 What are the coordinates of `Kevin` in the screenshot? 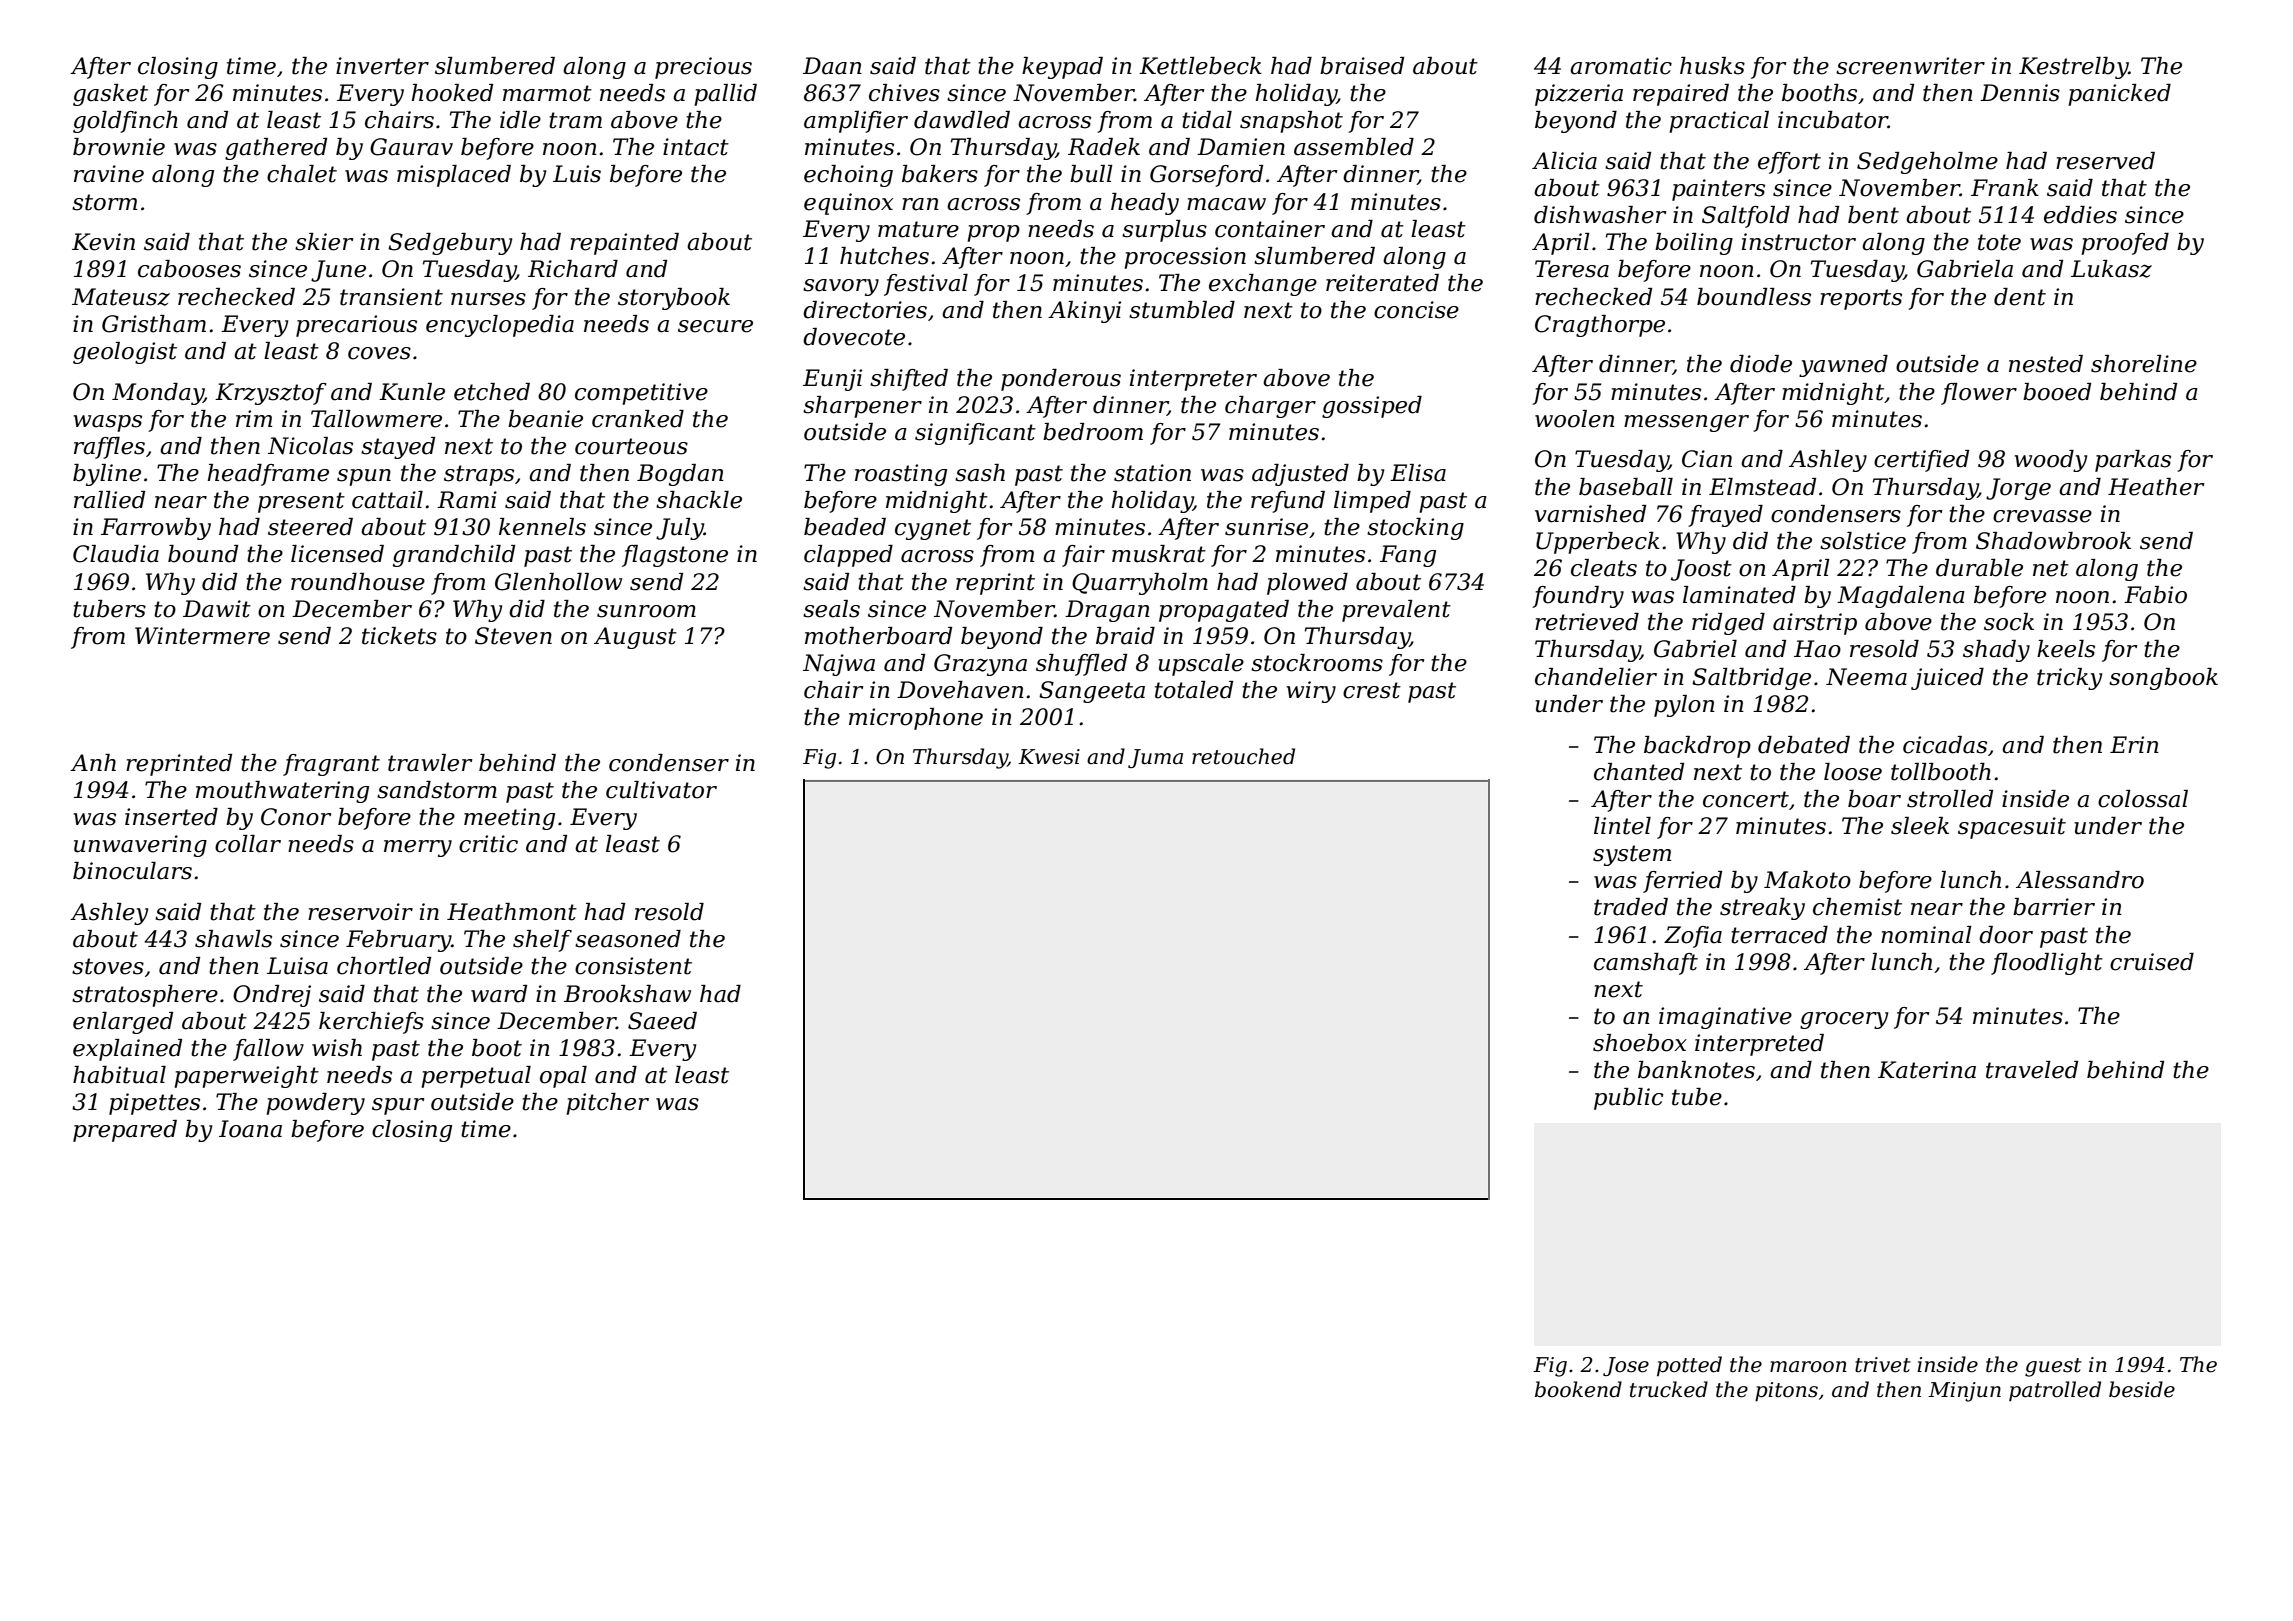 It's located at (103, 242).
